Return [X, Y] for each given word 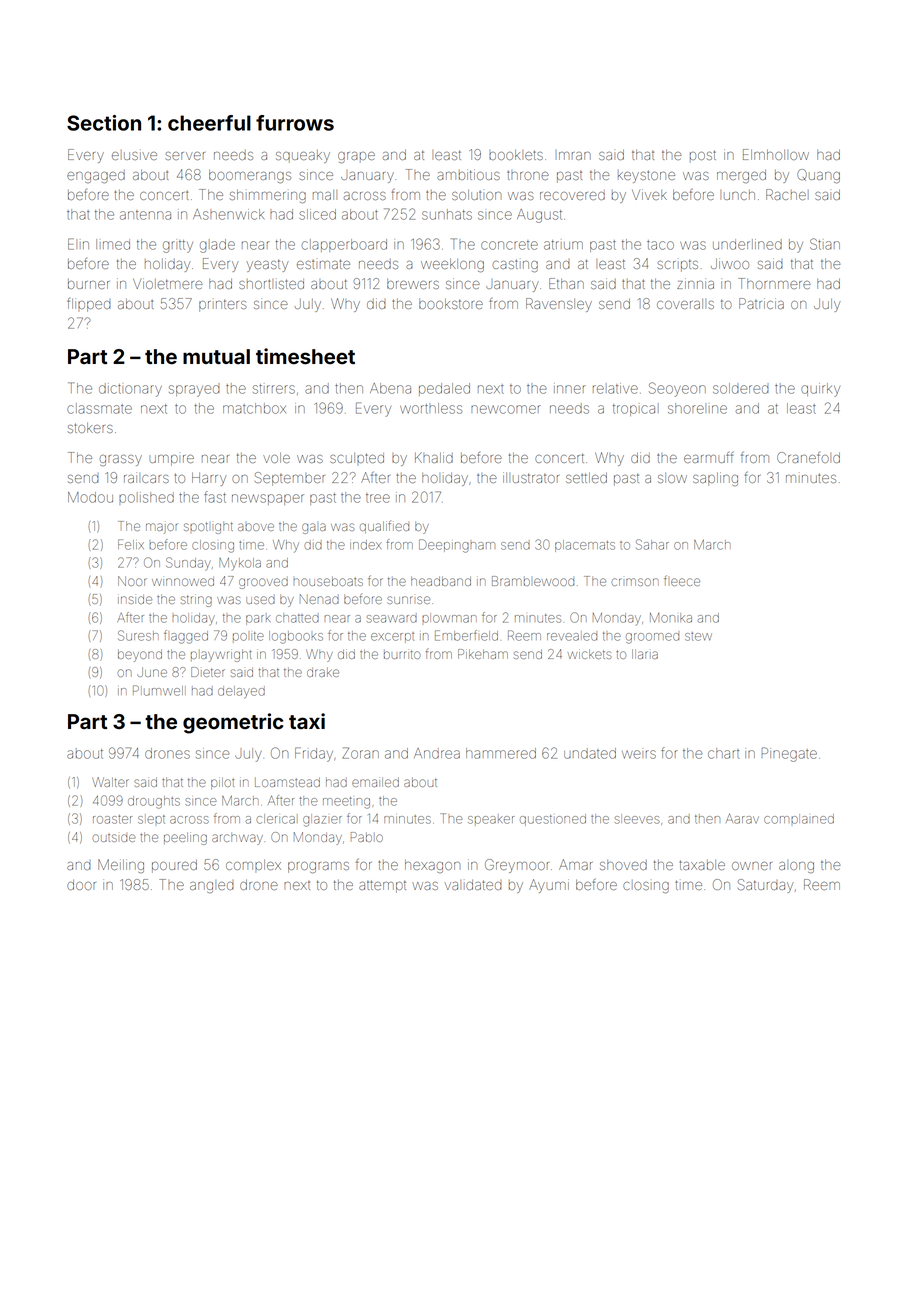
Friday [314, 754]
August [539, 216]
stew [698, 636]
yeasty [268, 265]
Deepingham [457, 546]
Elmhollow [776, 154]
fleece [682, 580]
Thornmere [774, 283]
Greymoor [517, 866]
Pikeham [483, 654]
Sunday [188, 564]
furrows [295, 123]
